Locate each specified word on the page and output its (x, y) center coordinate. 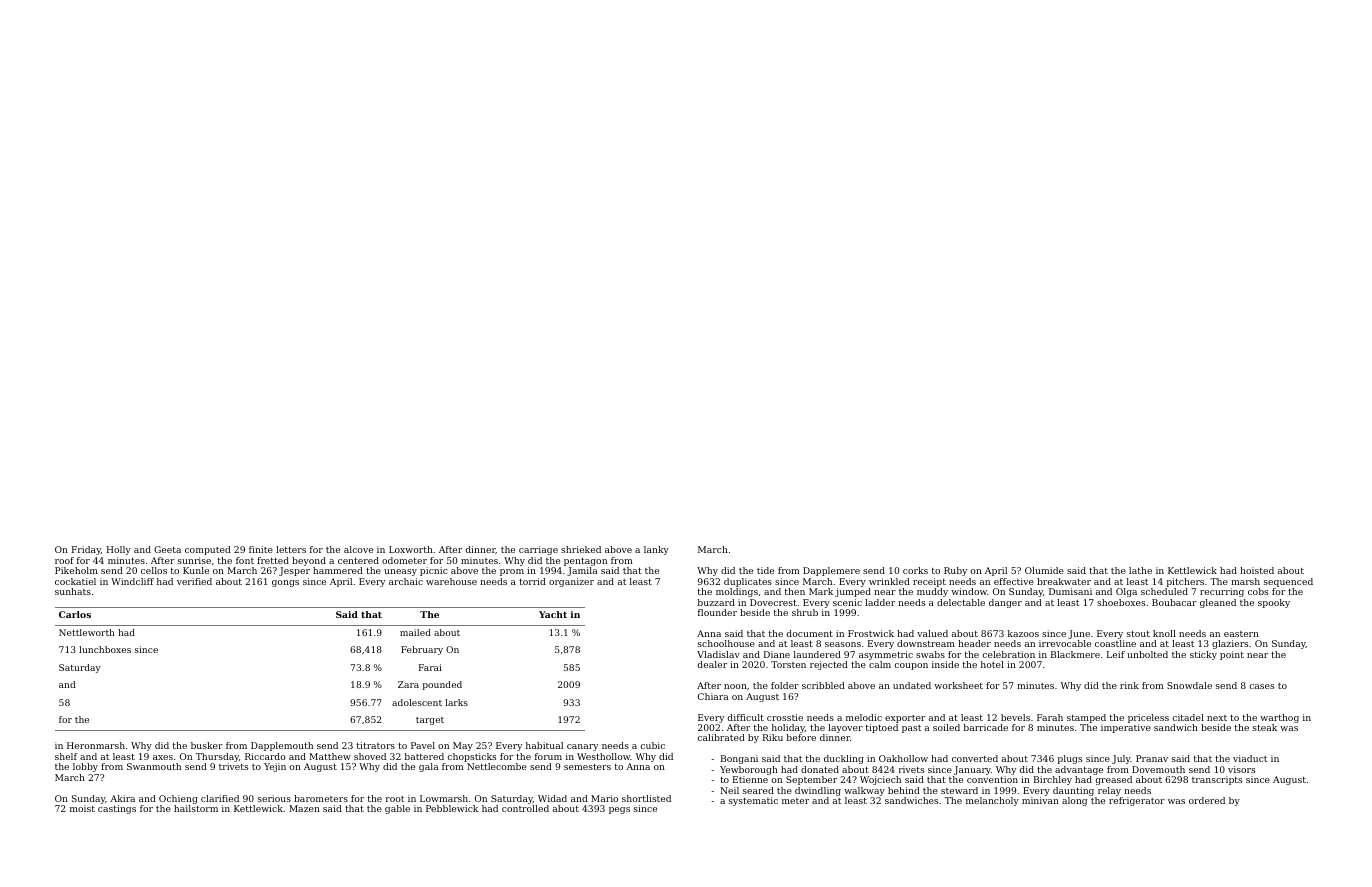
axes (163, 757)
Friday (86, 550)
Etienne (750, 779)
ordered (1207, 800)
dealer (712, 664)
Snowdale (1189, 685)
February (422, 650)
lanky (656, 550)
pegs (619, 810)
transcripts (1217, 780)
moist (82, 808)
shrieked (581, 549)
